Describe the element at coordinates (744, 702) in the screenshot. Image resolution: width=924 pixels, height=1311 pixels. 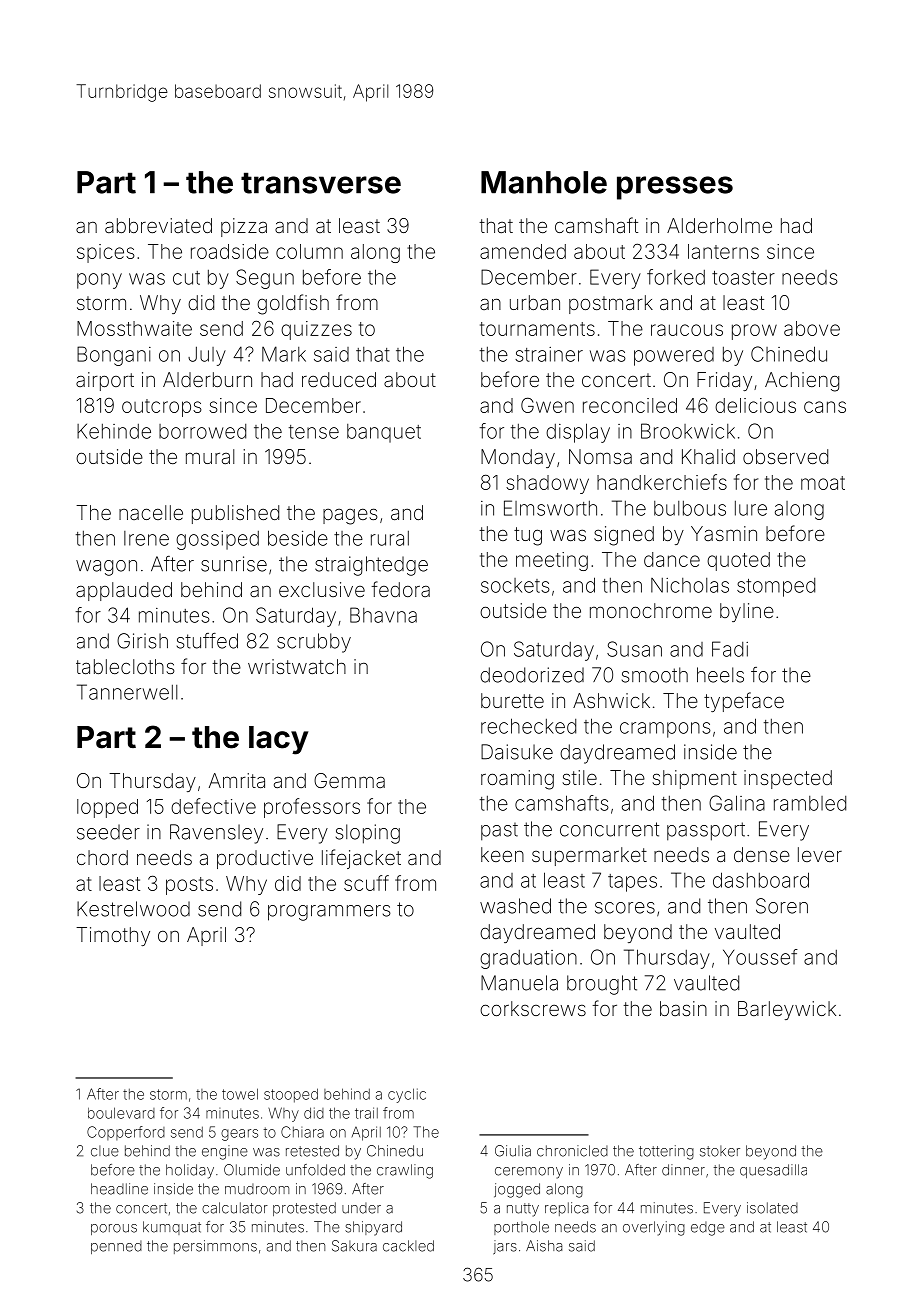
I see `typeface` at that location.
